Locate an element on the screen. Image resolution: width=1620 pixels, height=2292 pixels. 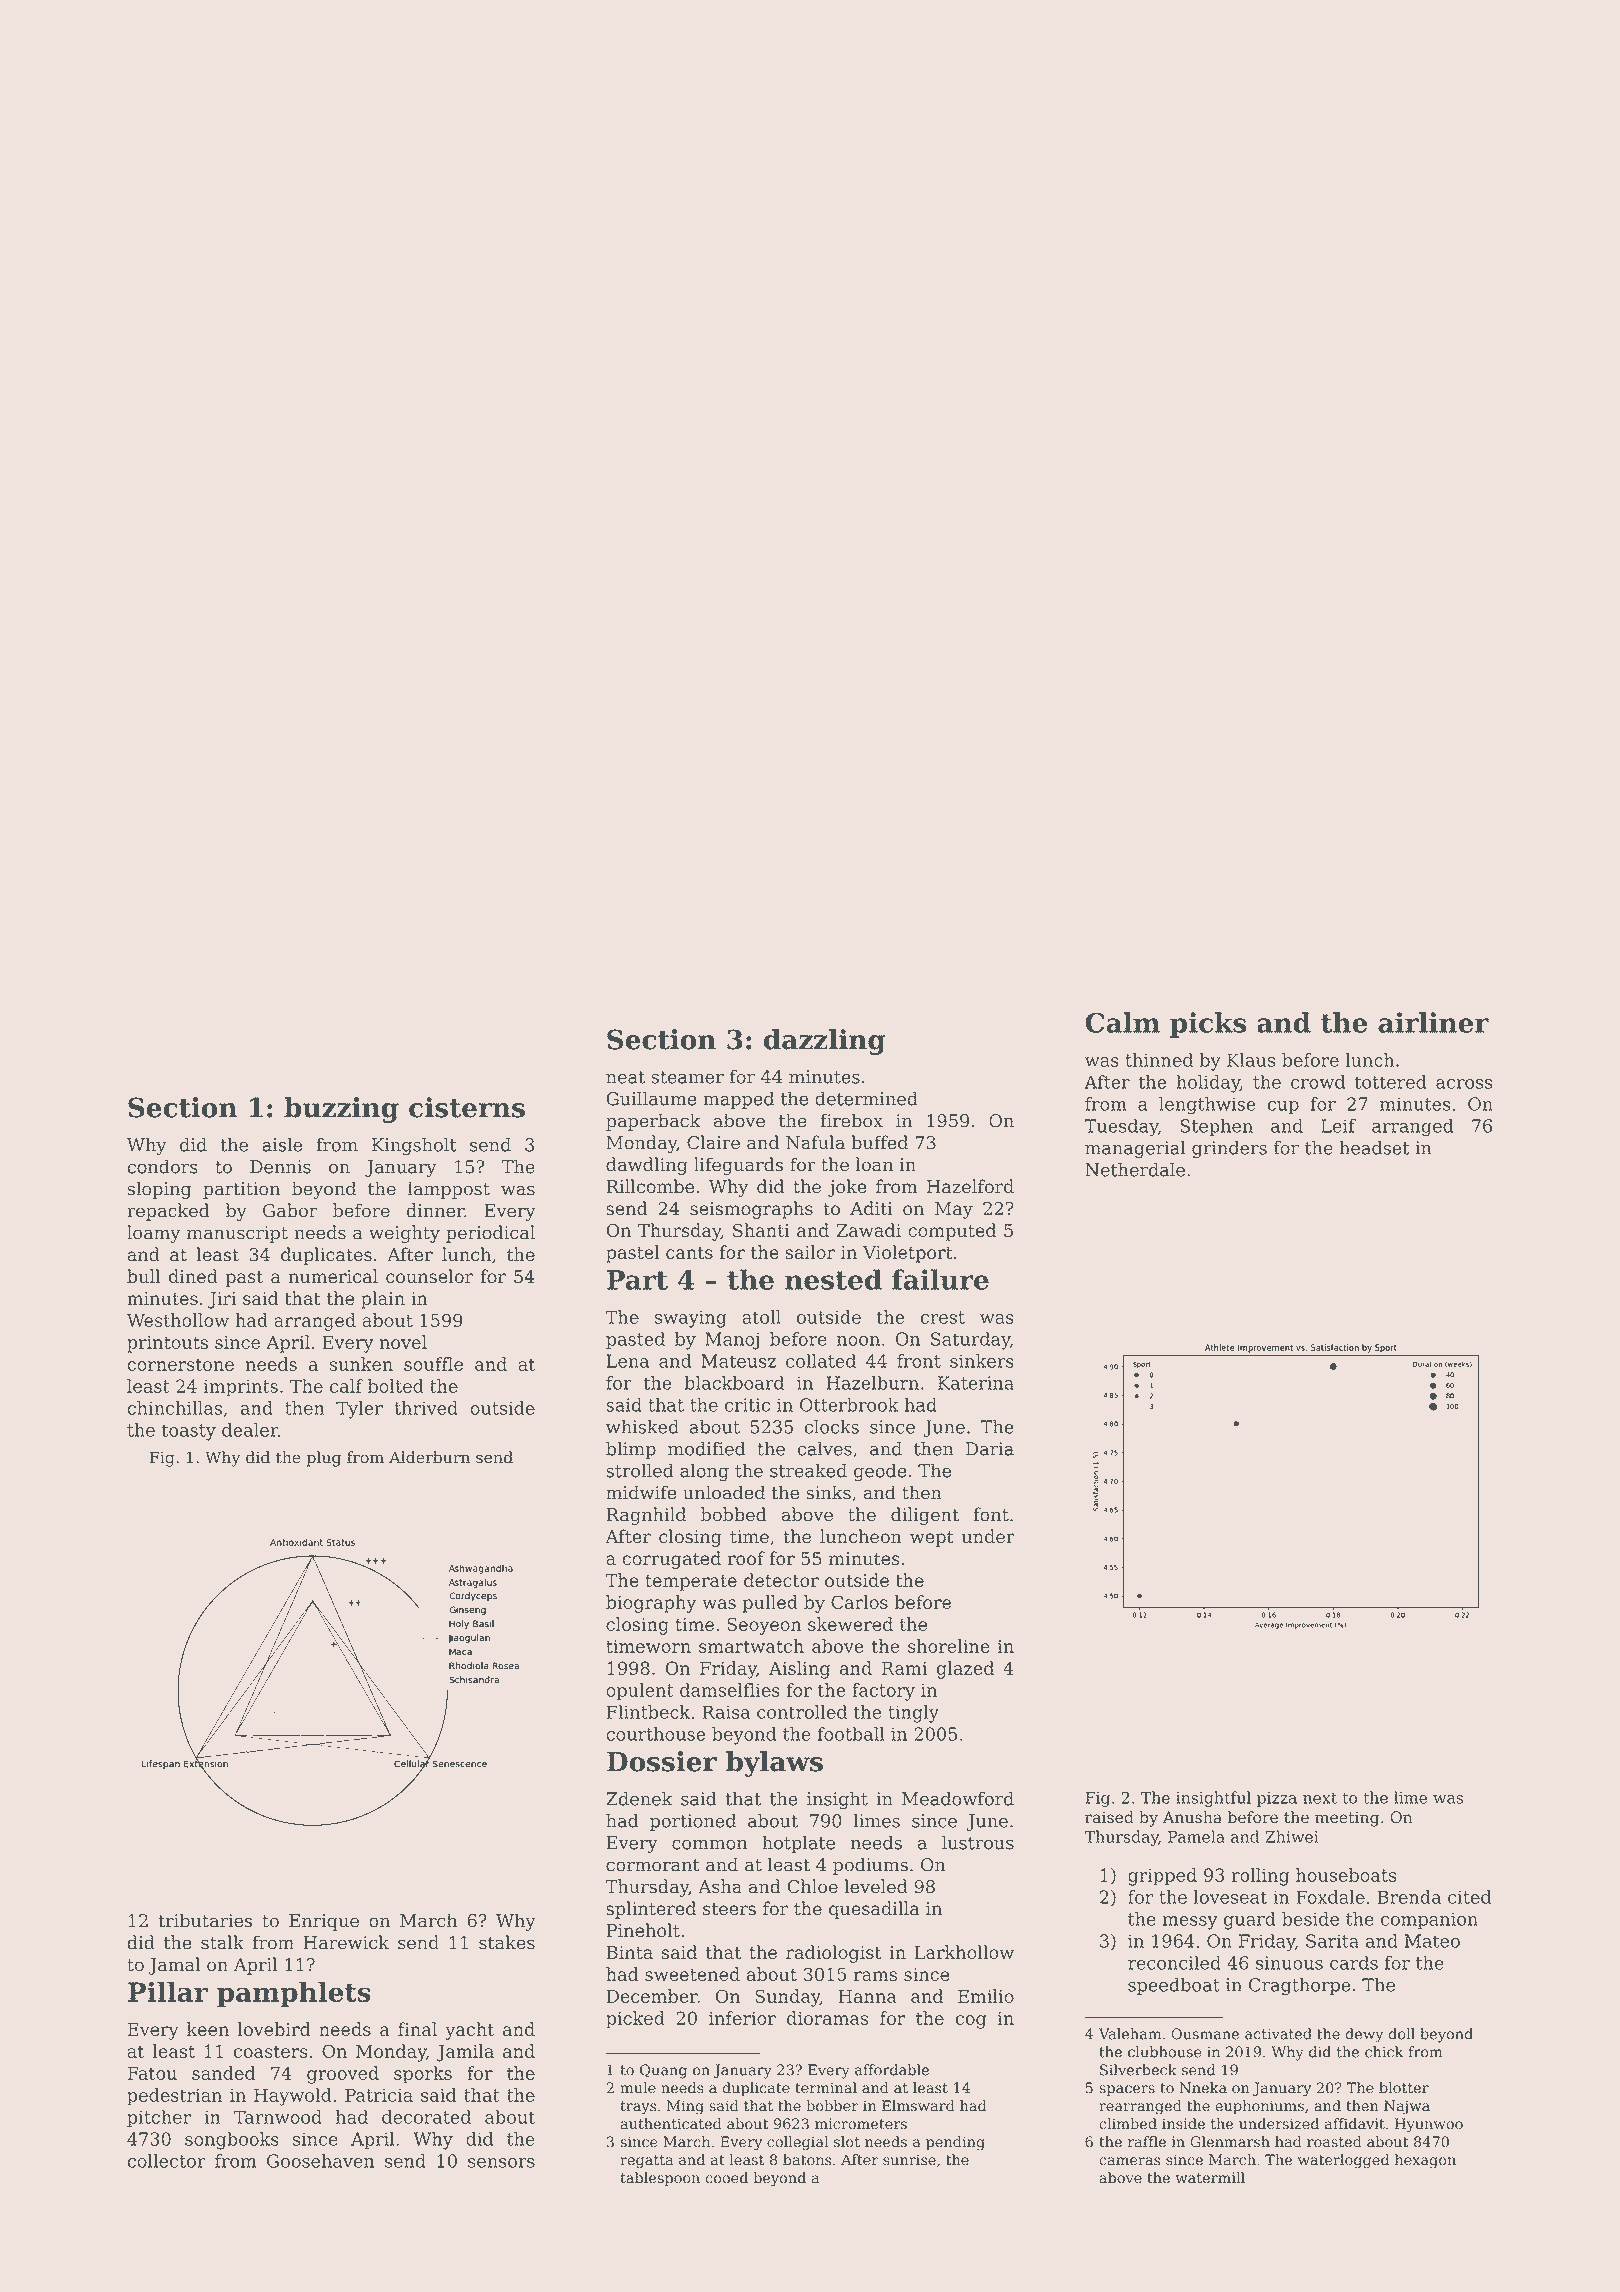
Alderburn is located at coordinates (429, 1457).
